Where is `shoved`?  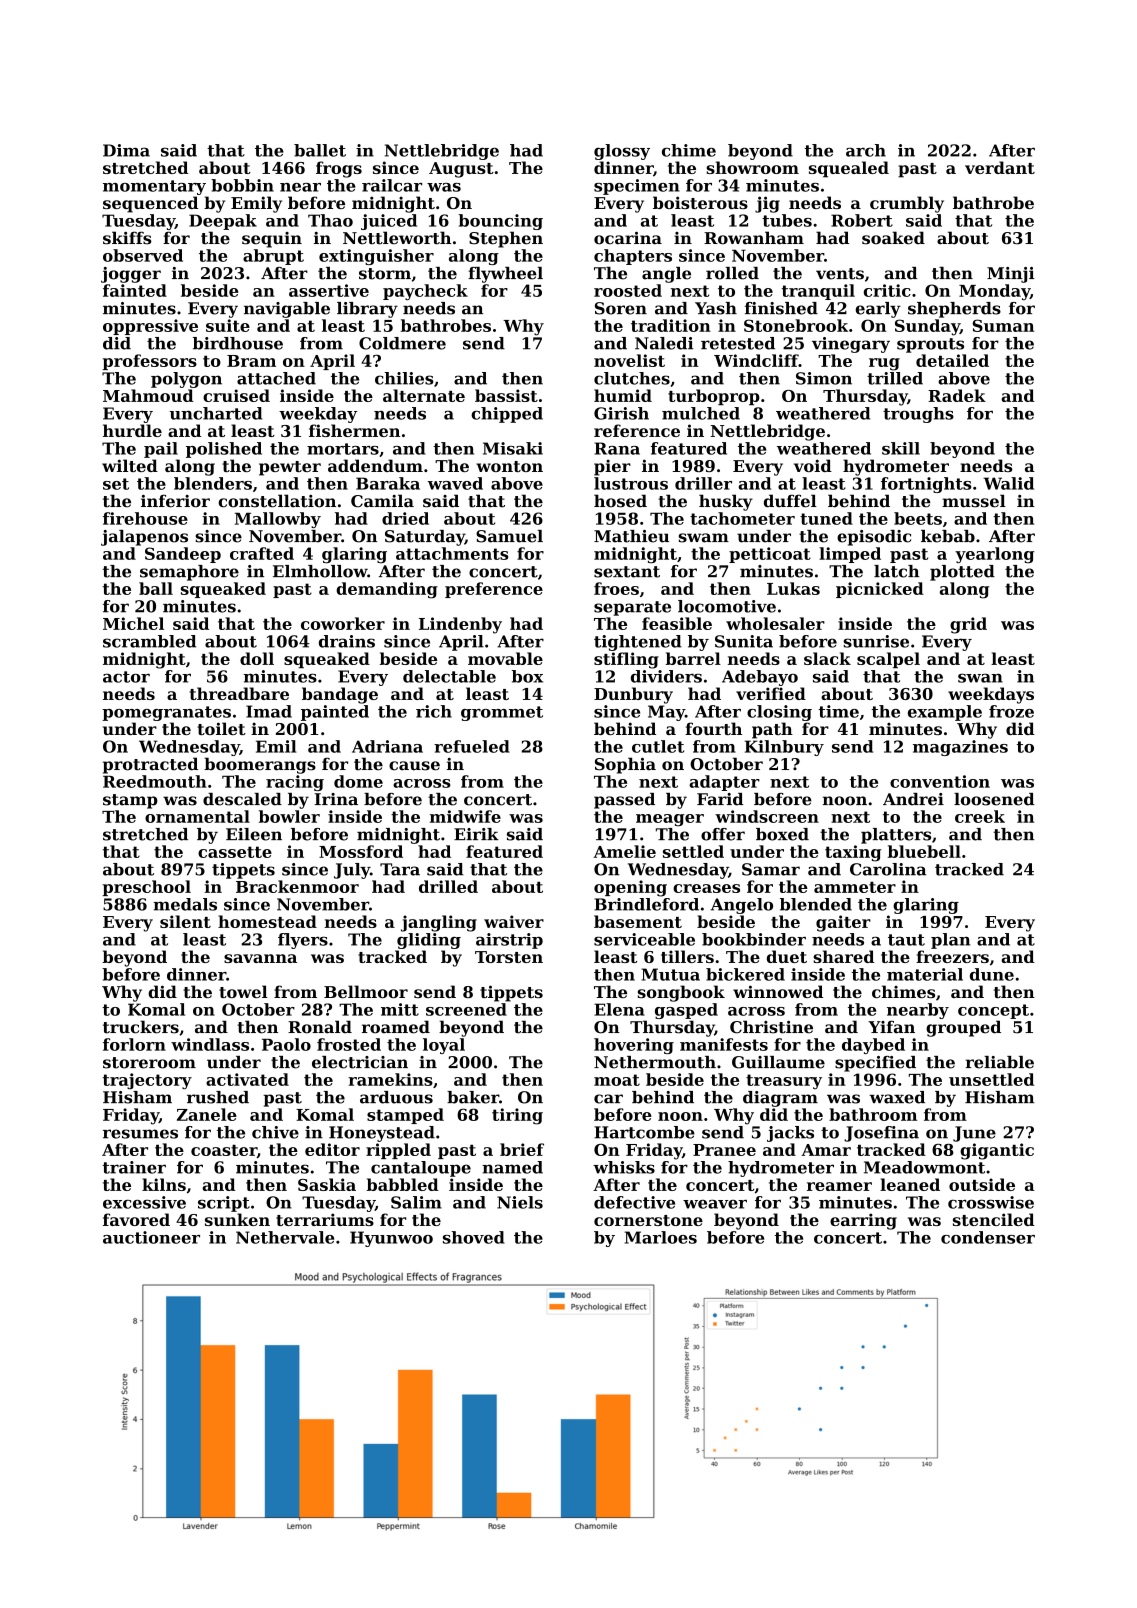 shoved is located at coordinates (474, 1237).
